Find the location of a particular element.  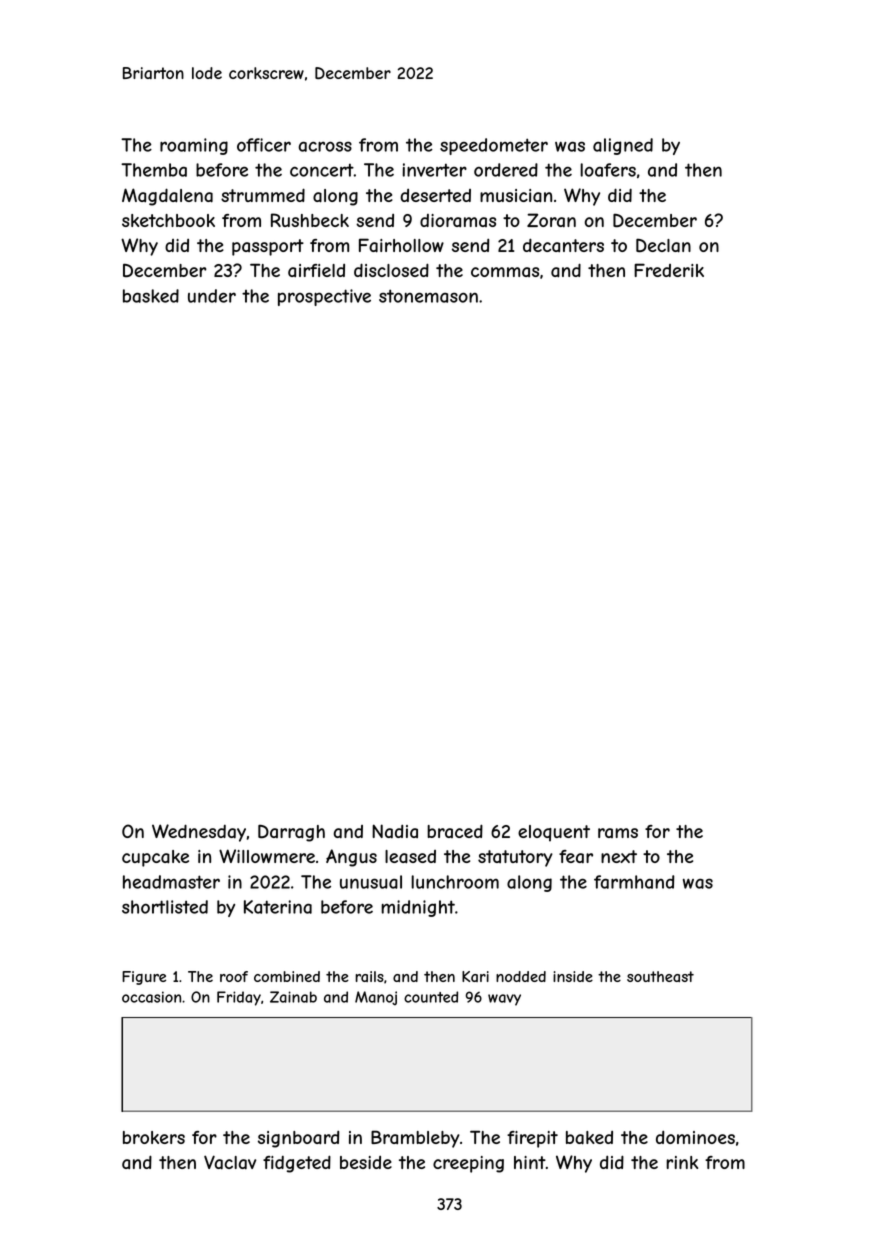

Darragh is located at coordinates (291, 833).
